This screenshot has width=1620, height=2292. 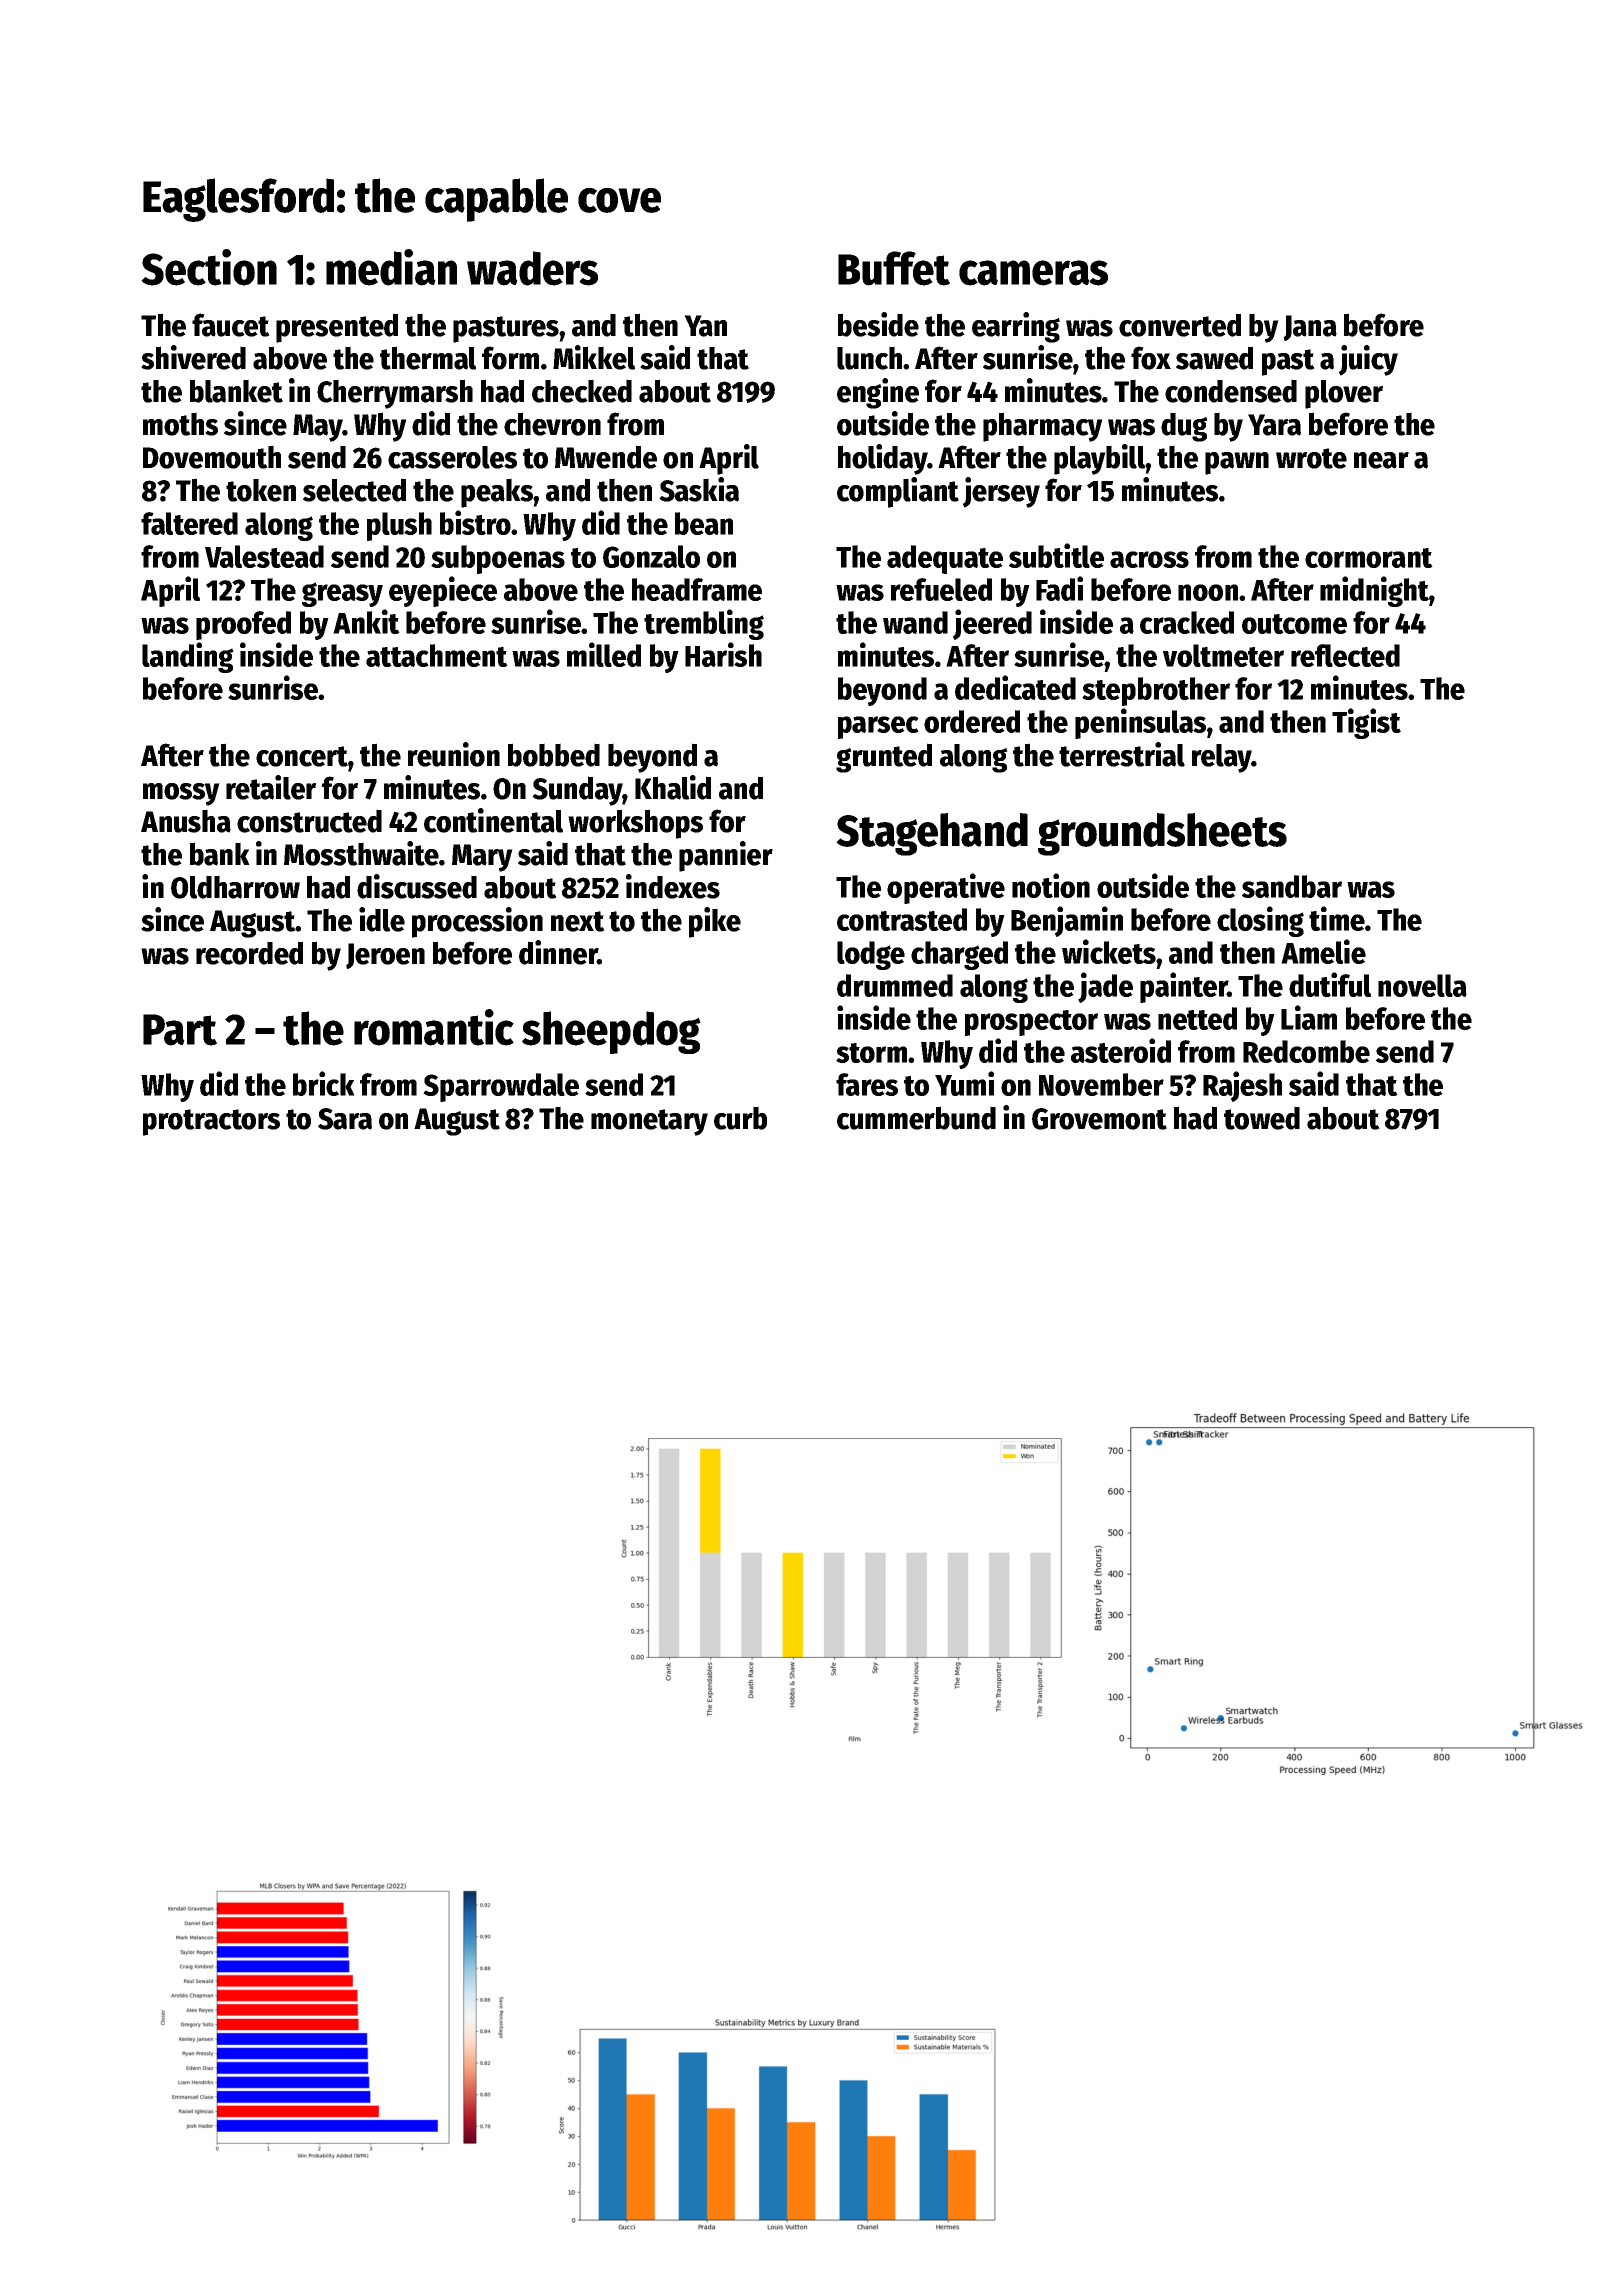 What do you see at coordinates (894, 268) in the screenshot?
I see `Buffet` at bounding box center [894, 268].
